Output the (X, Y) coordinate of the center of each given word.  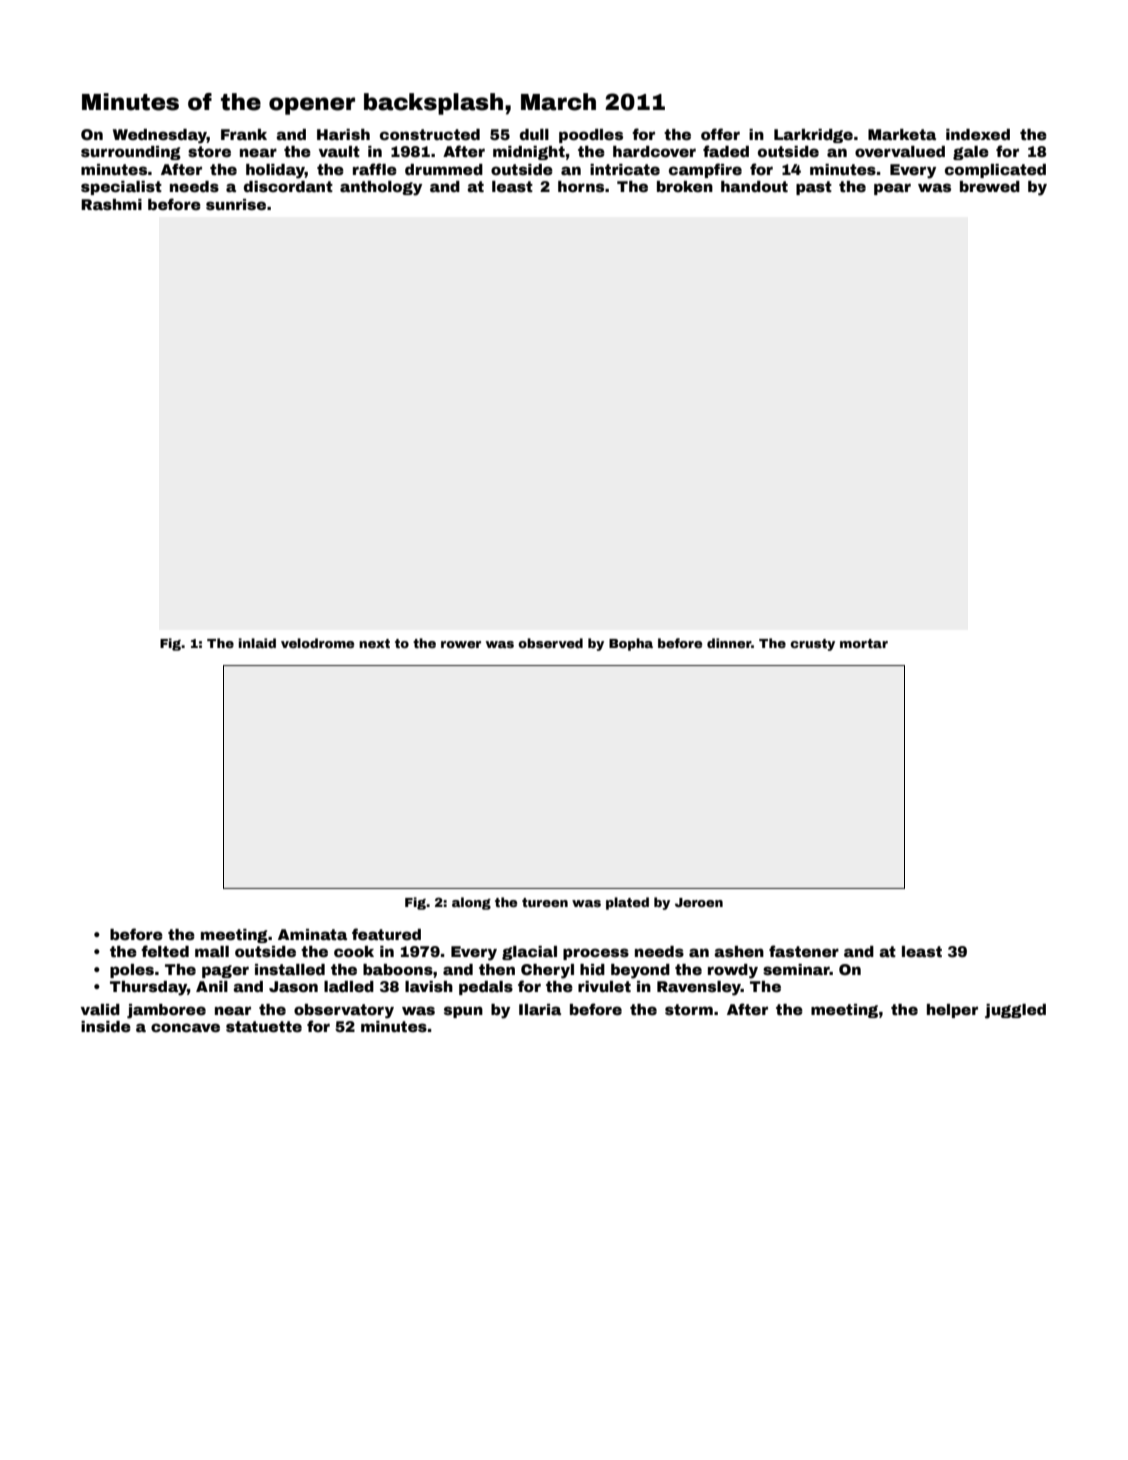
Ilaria (540, 1009)
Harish (343, 134)
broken (685, 186)
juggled (1015, 1011)
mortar (864, 643)
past (814, 188)
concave (185, 1027)
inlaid (257, 643)
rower (461, 644)
